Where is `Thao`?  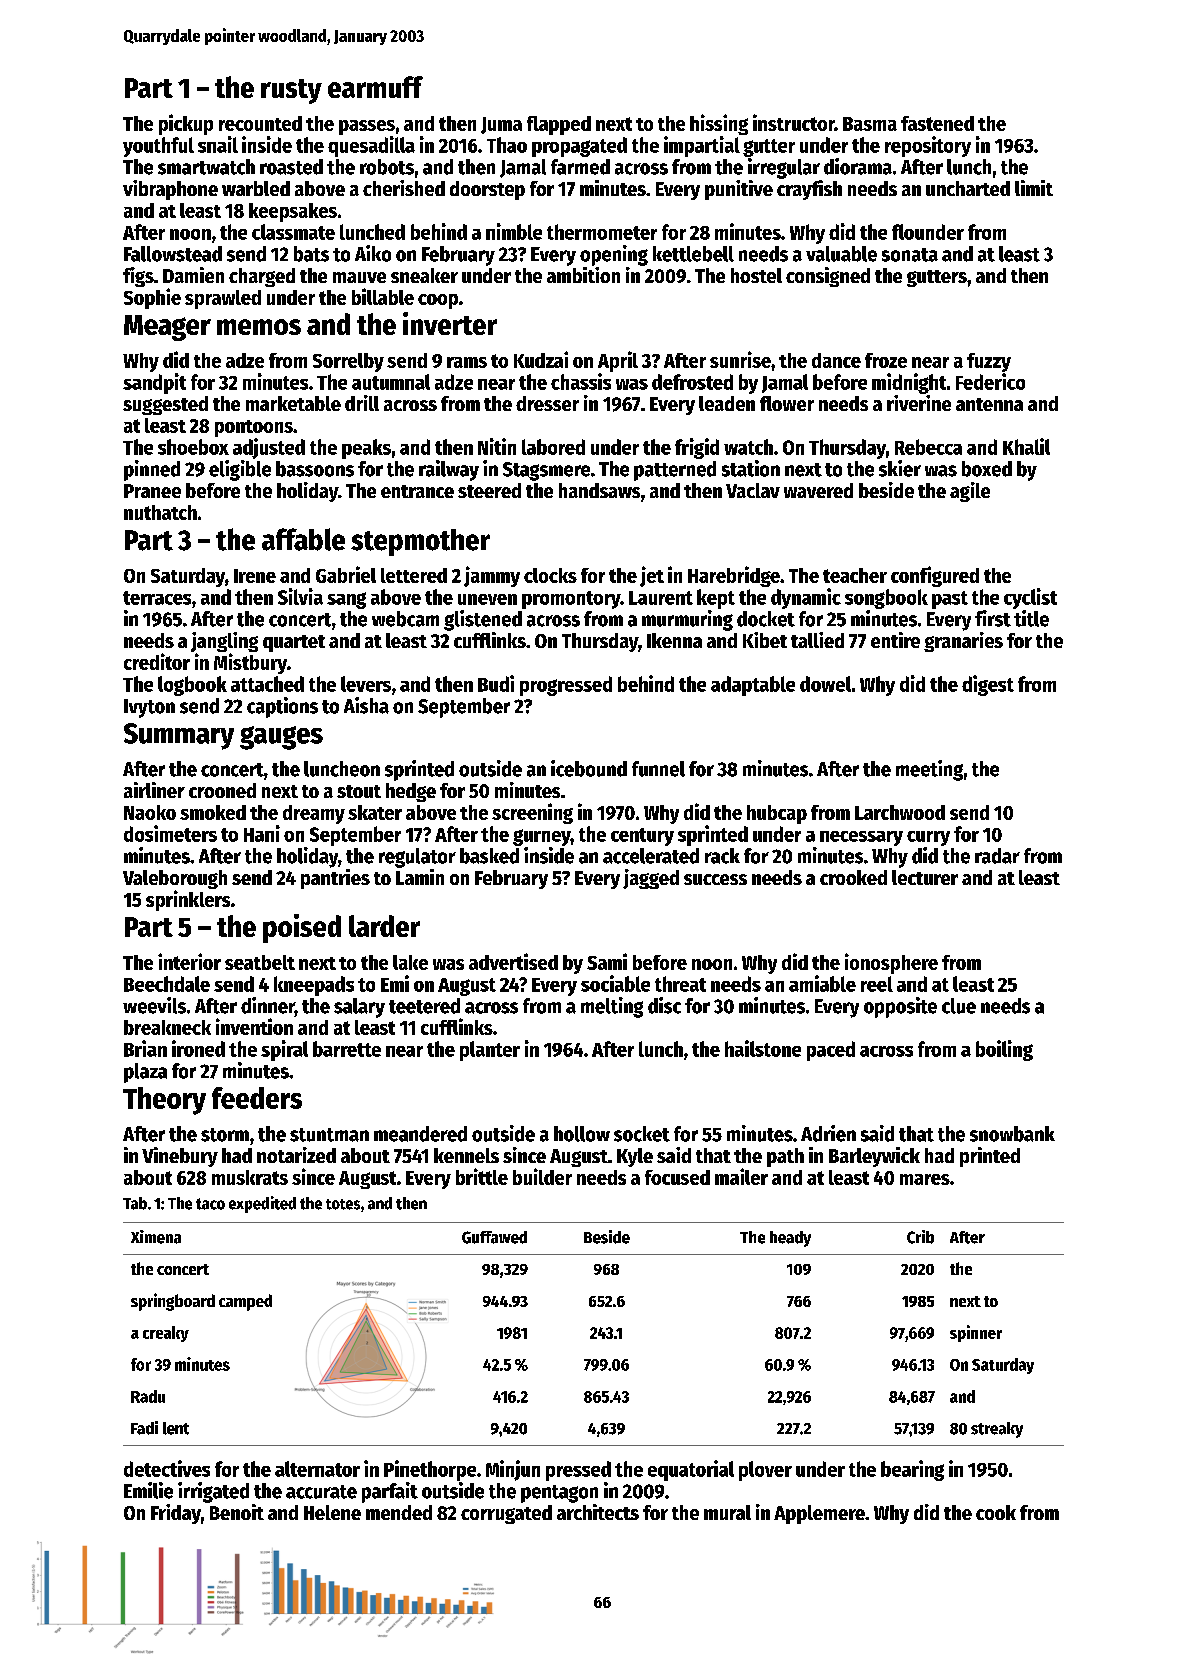
Thao is located at coordinates (507, 145).
